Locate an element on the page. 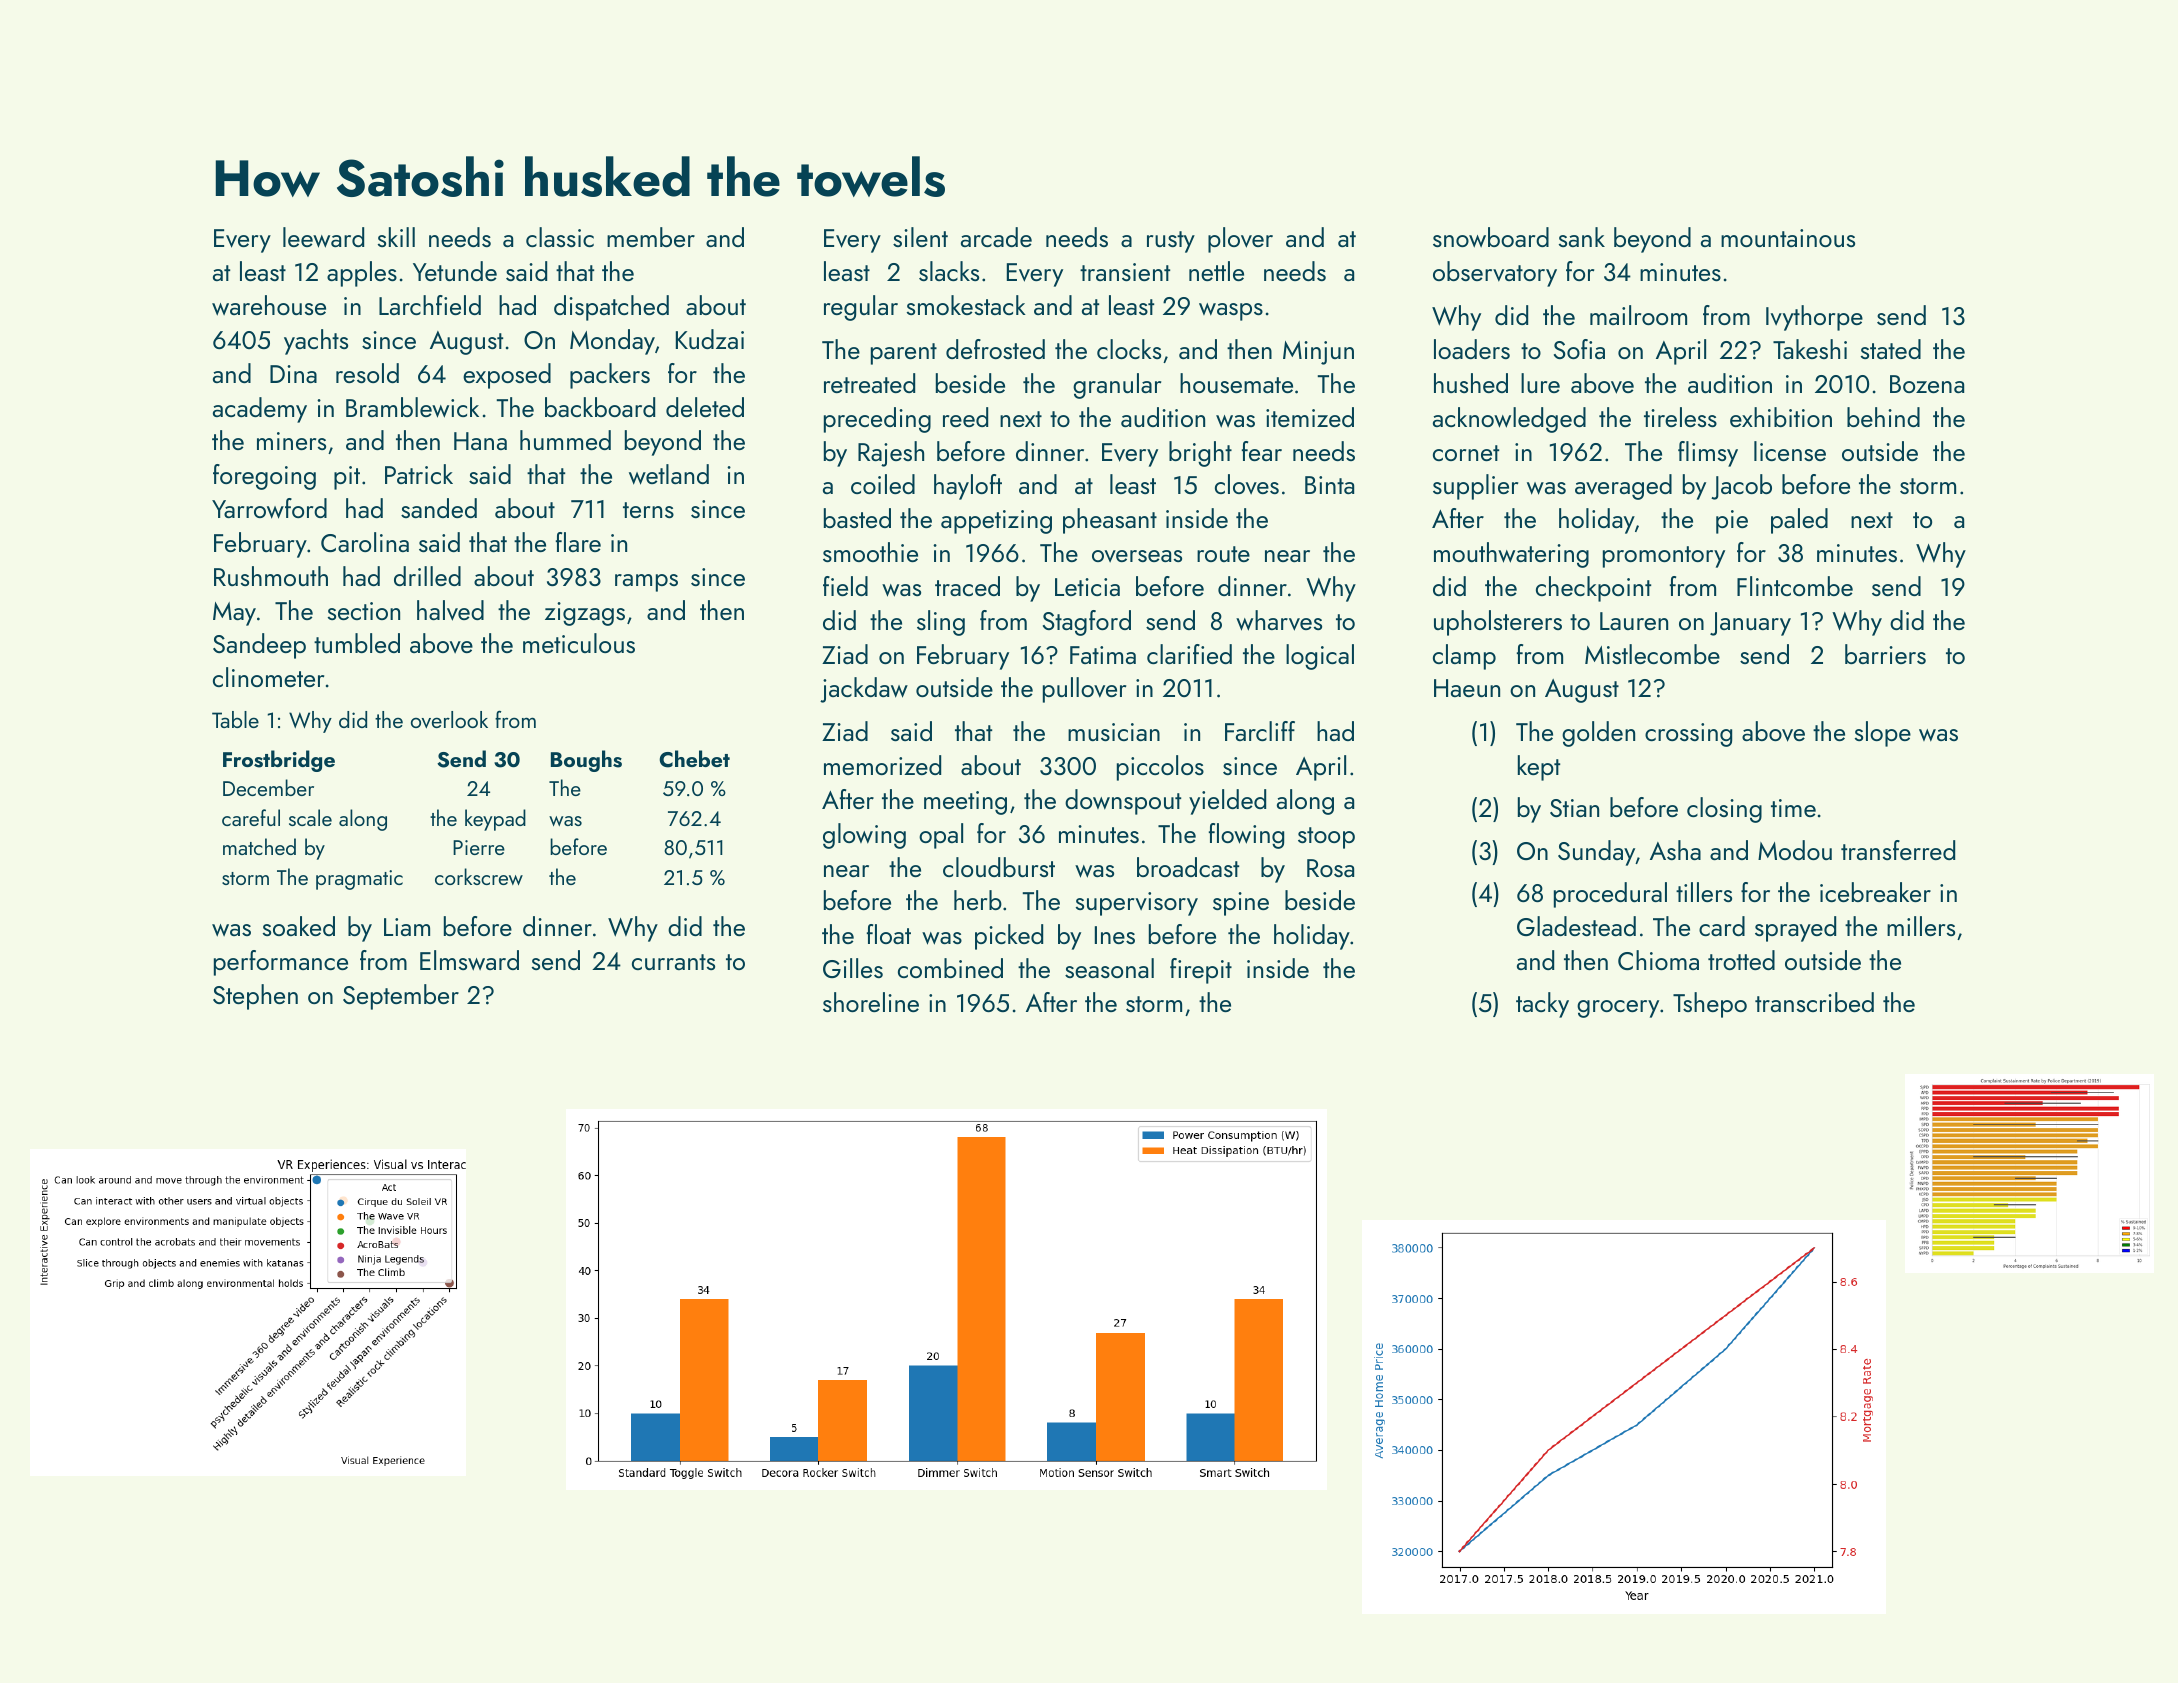 This page has width=2178, height=1683. Gilles is located at coordinates (853, 968).
